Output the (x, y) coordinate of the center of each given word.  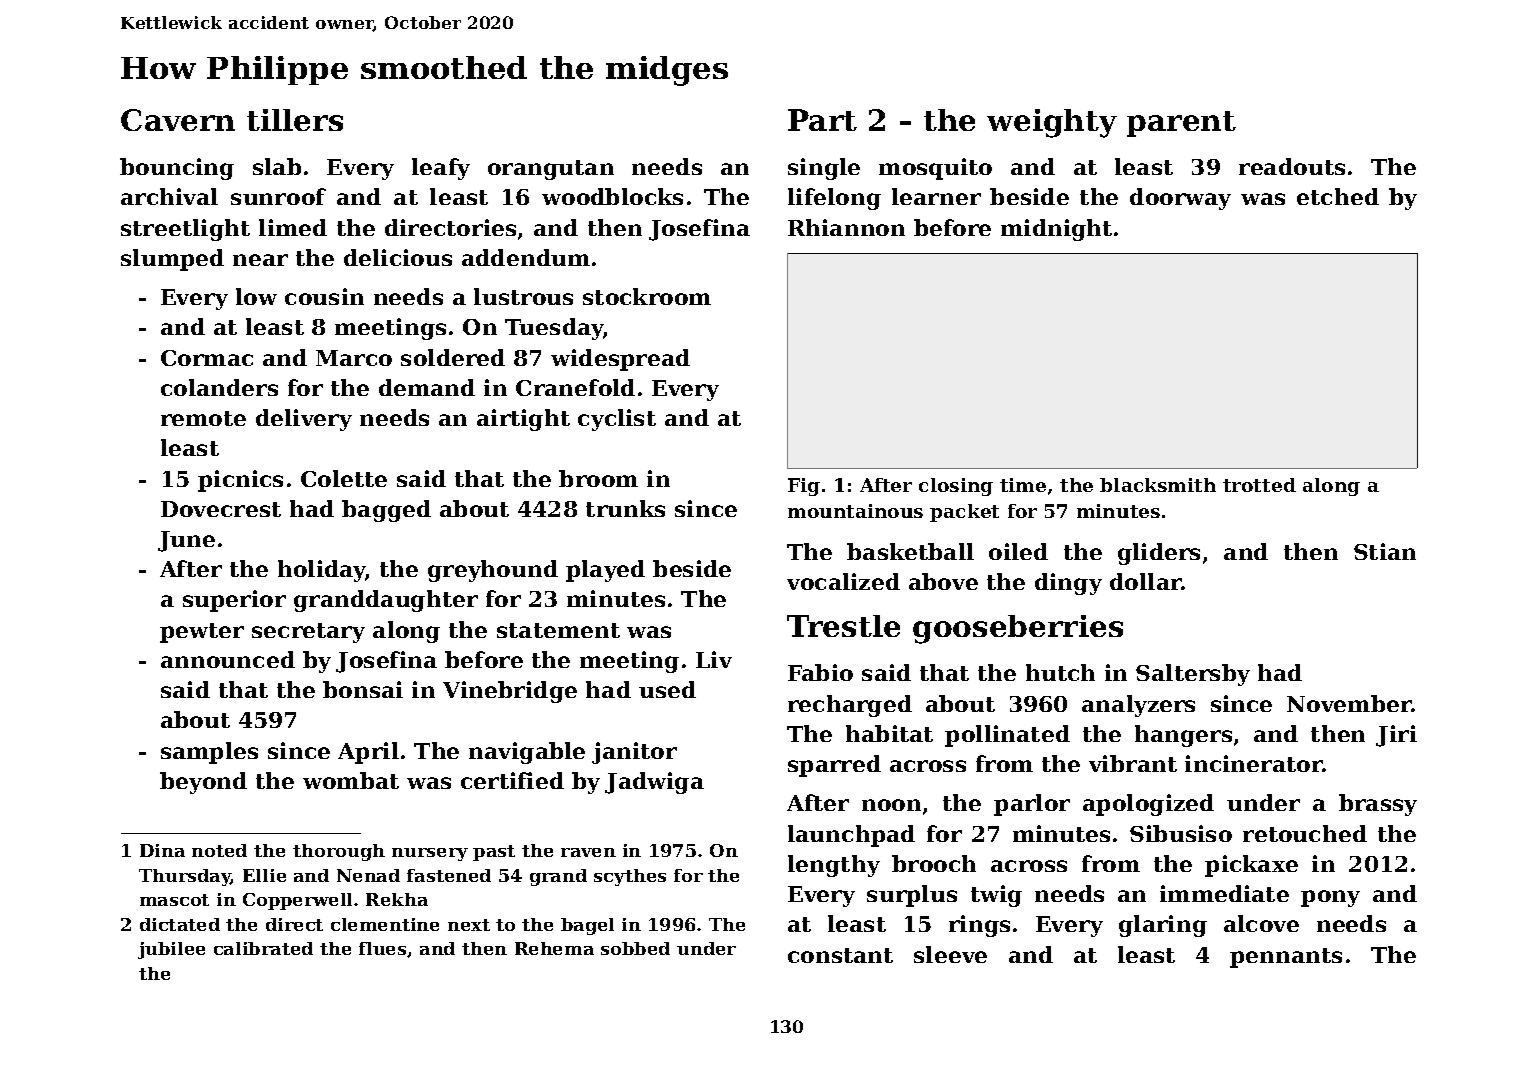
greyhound (493, 571)
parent (1181, 124)
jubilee (171, 950)
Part (822, 120)
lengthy (834, 866)
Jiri (1396, 736)
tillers (295, 120)
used (667, 689)
